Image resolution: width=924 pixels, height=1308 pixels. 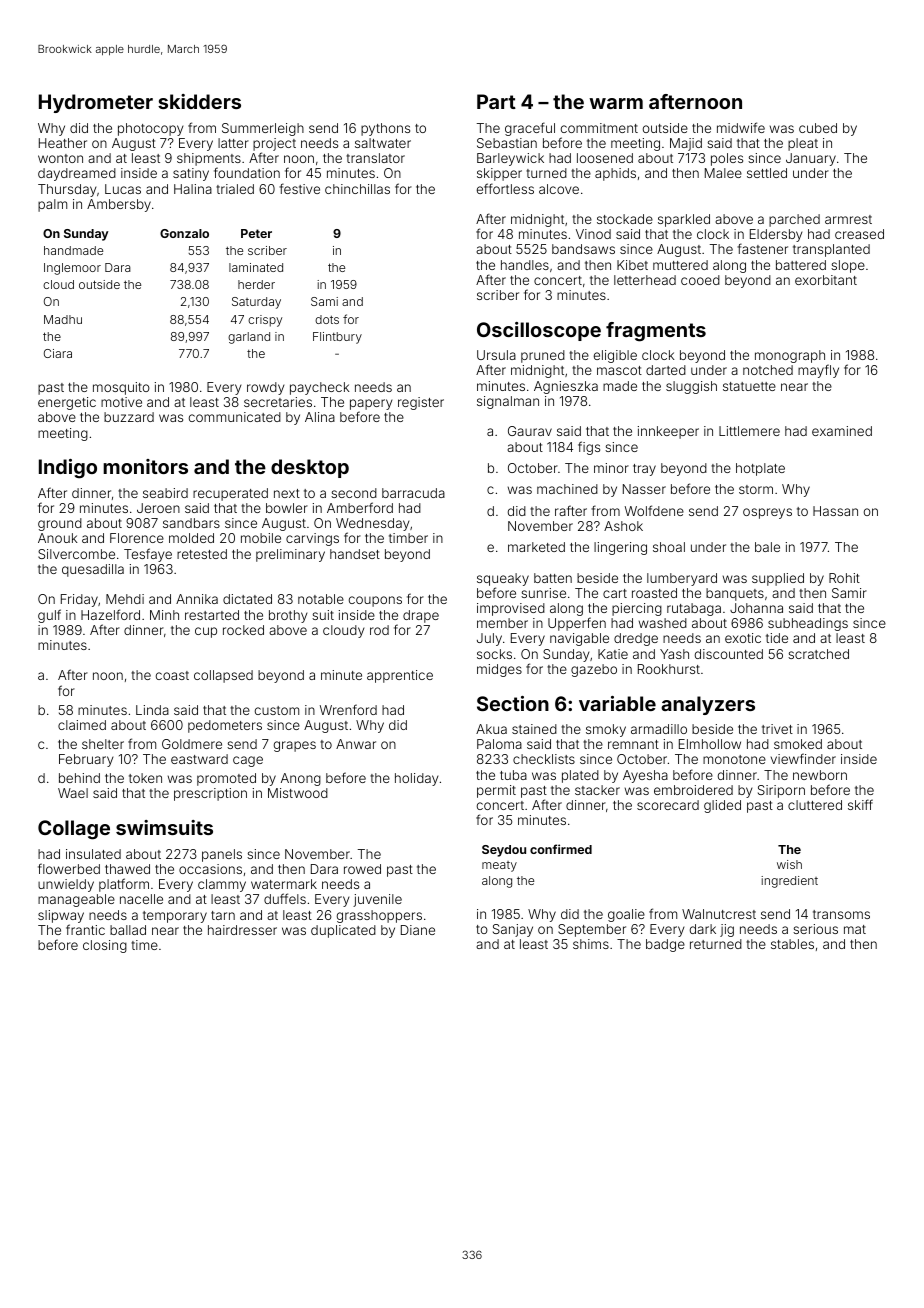 What do you see at coordinates (235, 417) in the screenshot?
I see `communicated` at bounding box center [235, 417].
